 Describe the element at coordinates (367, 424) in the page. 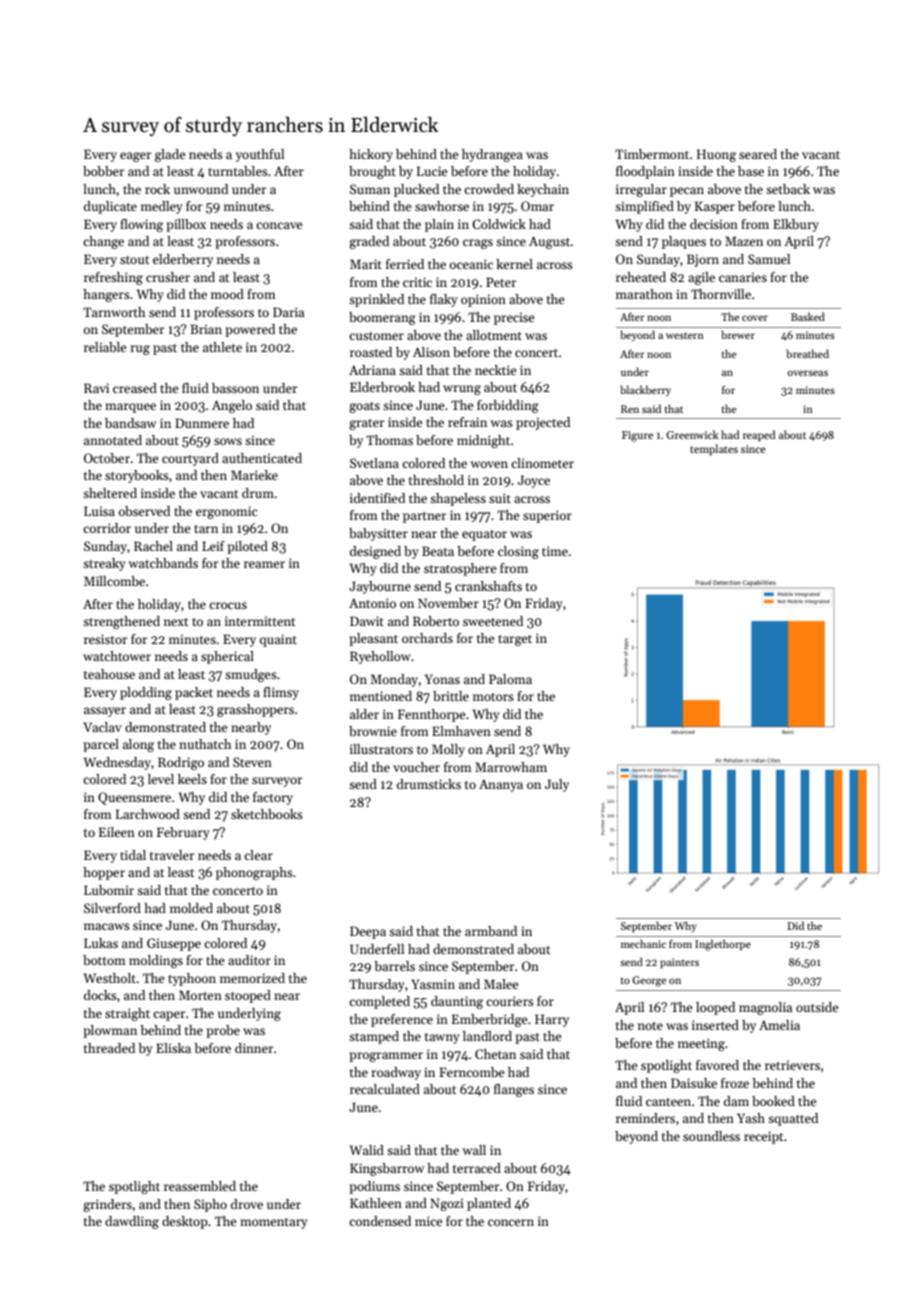

I see `grater` at that location.
